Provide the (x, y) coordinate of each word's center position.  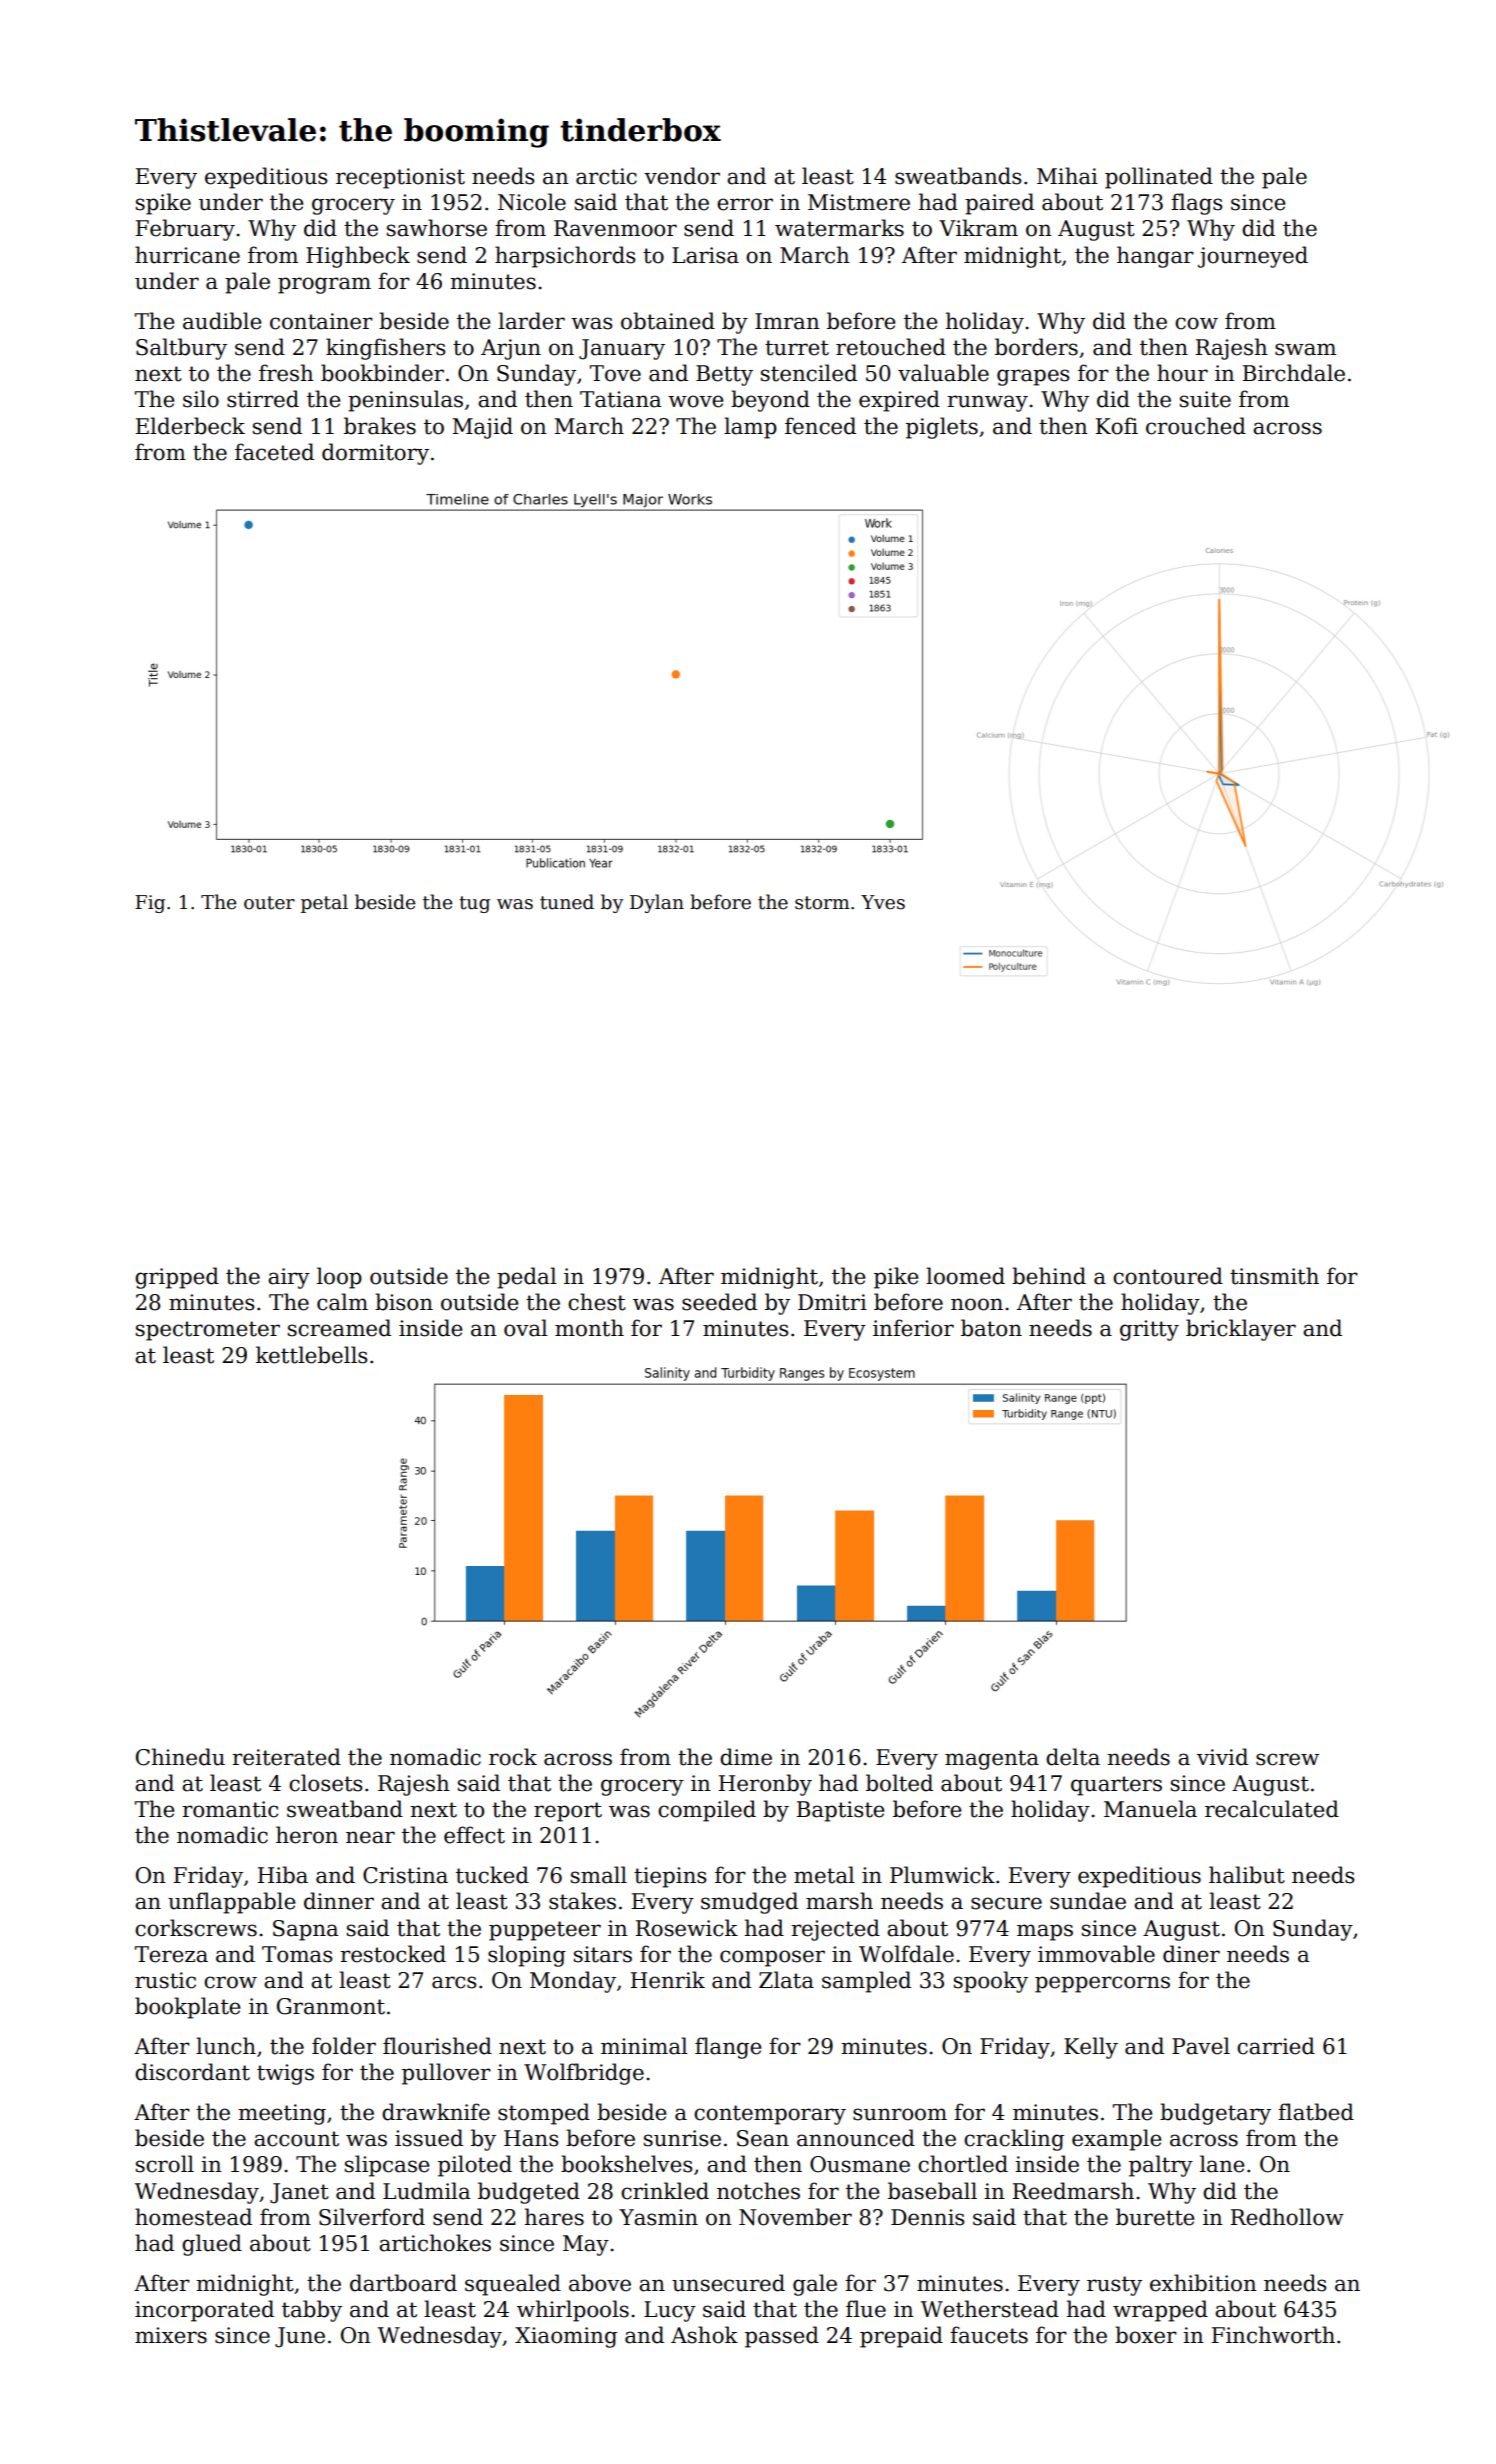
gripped (177, 1278)
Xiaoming (566, 2337)
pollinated (1159, 178)
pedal (527, 1278)
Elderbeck (190, 426)
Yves (883, 902)
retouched (891, 347)
